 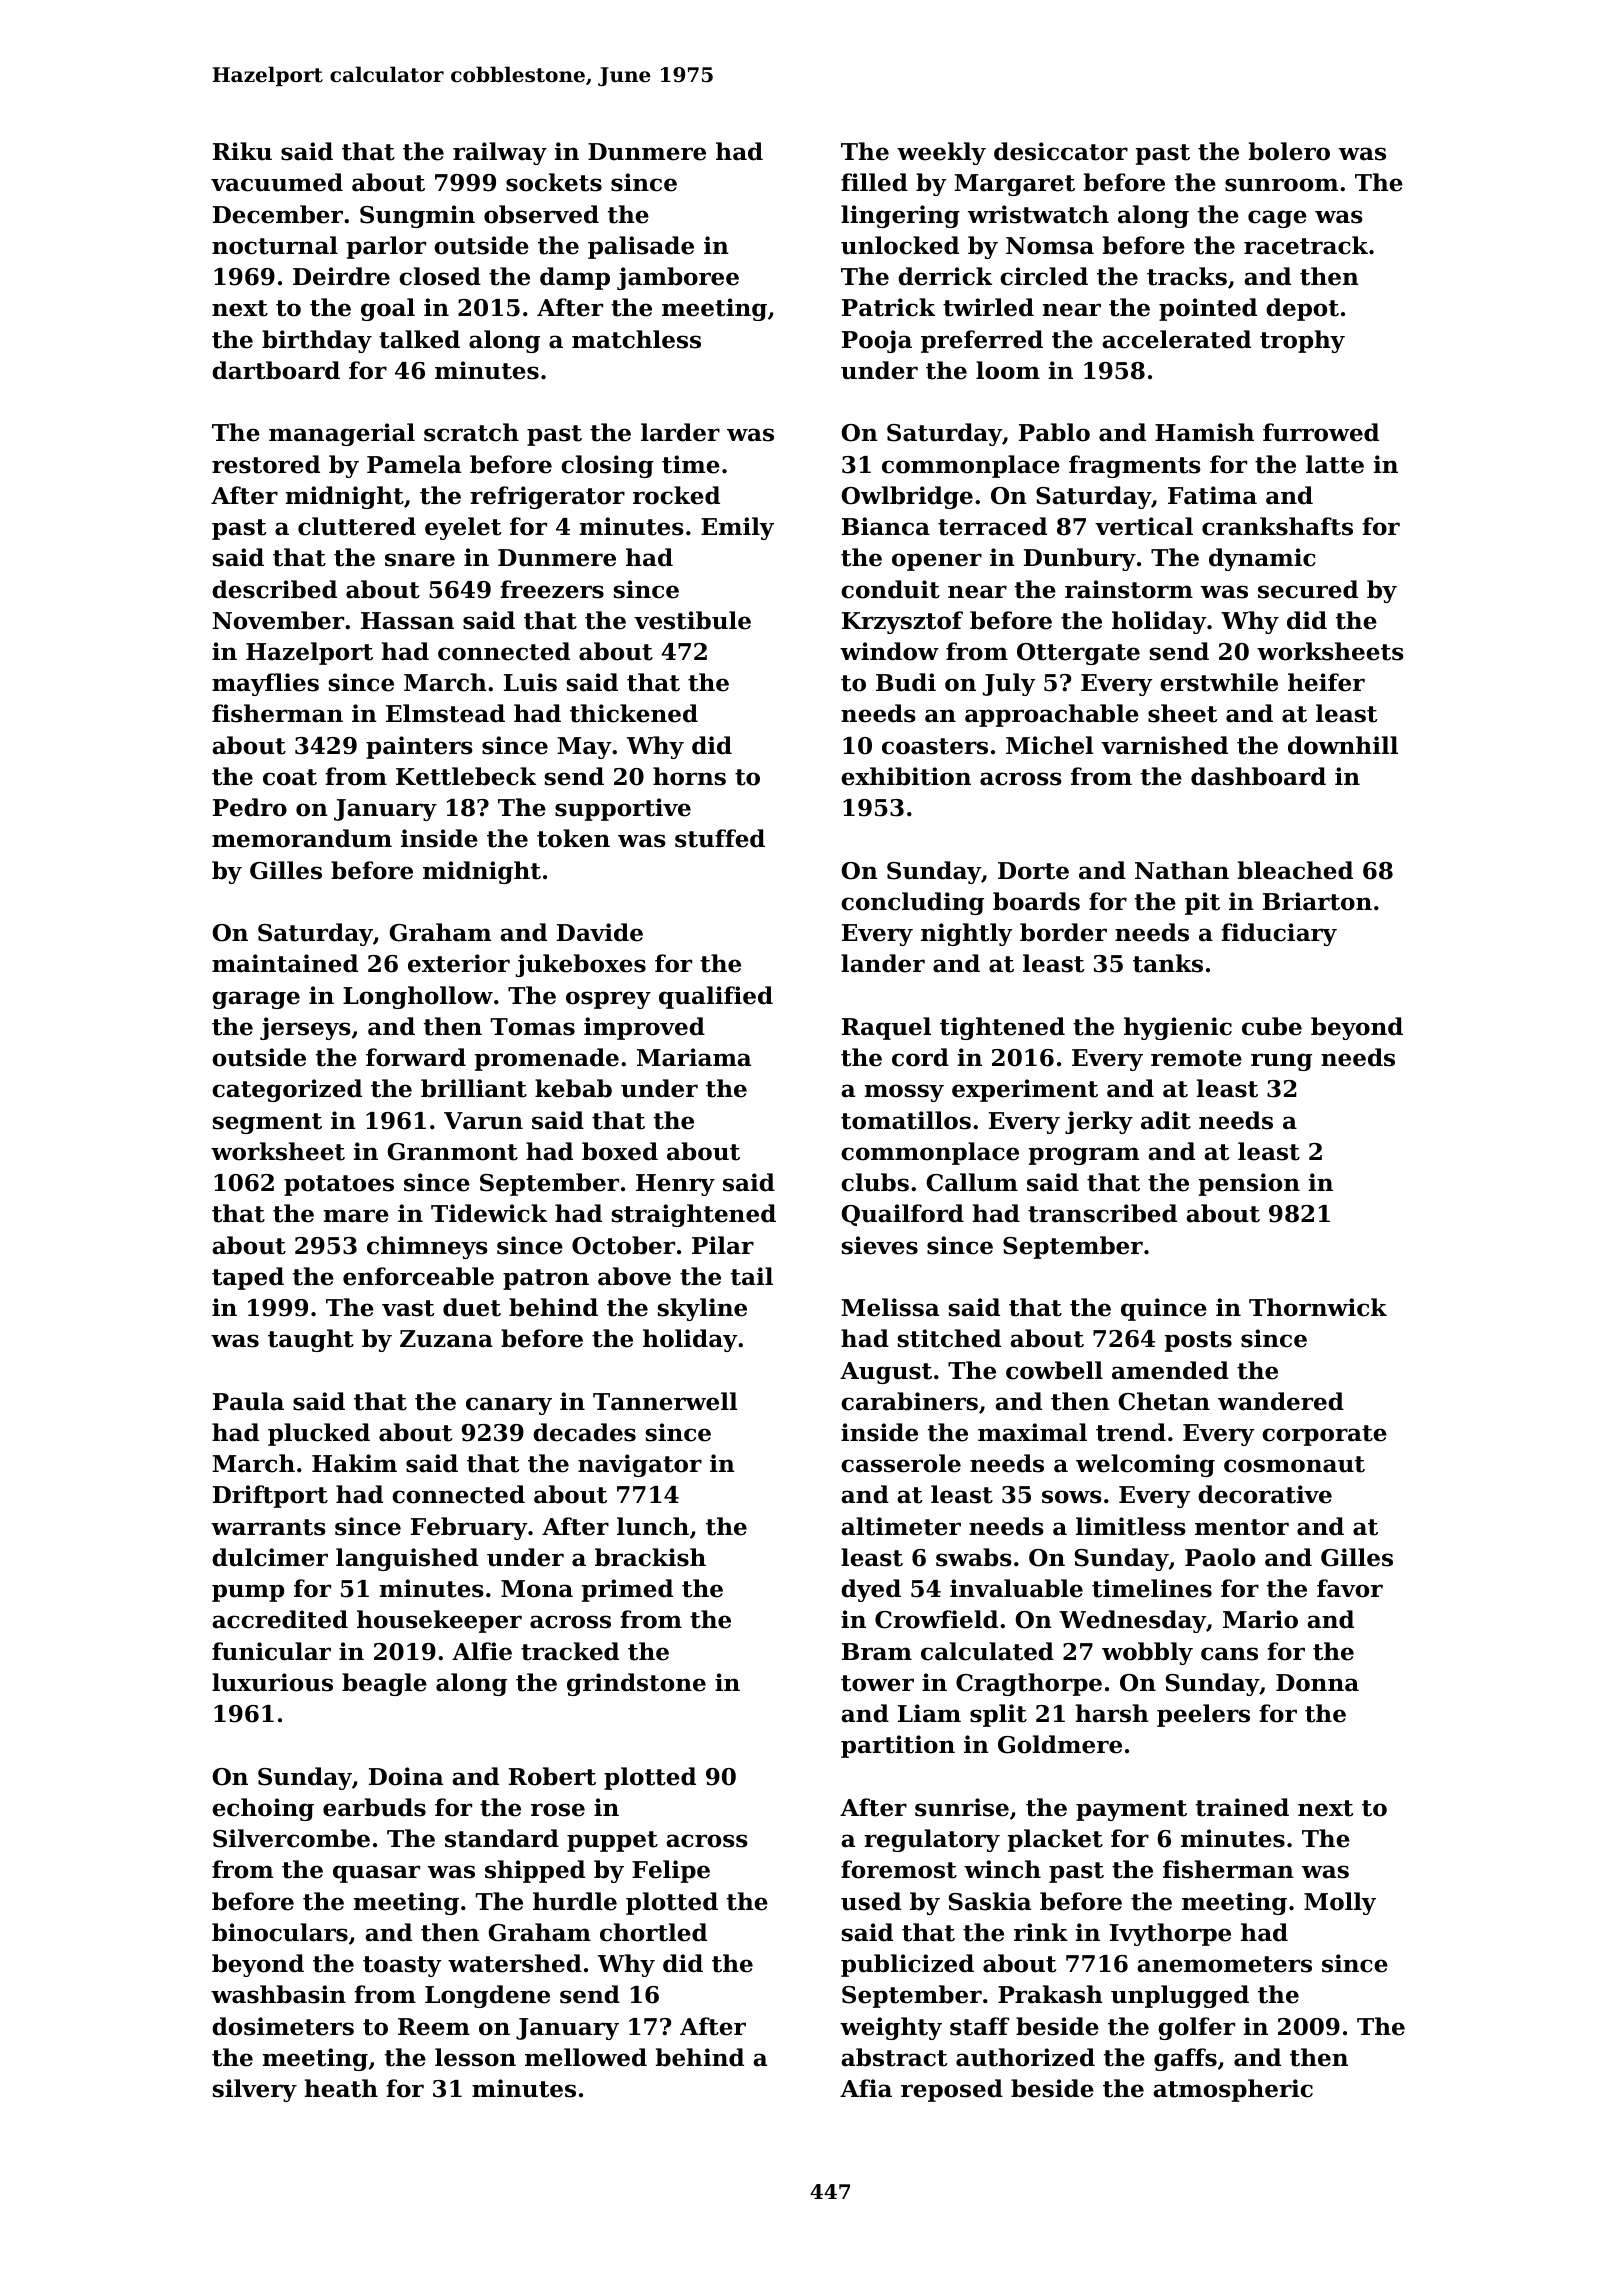 What do you see at coordinates (1308, 589) in the screenshot?
I see `secured` at bounding box center [1308, 589].
